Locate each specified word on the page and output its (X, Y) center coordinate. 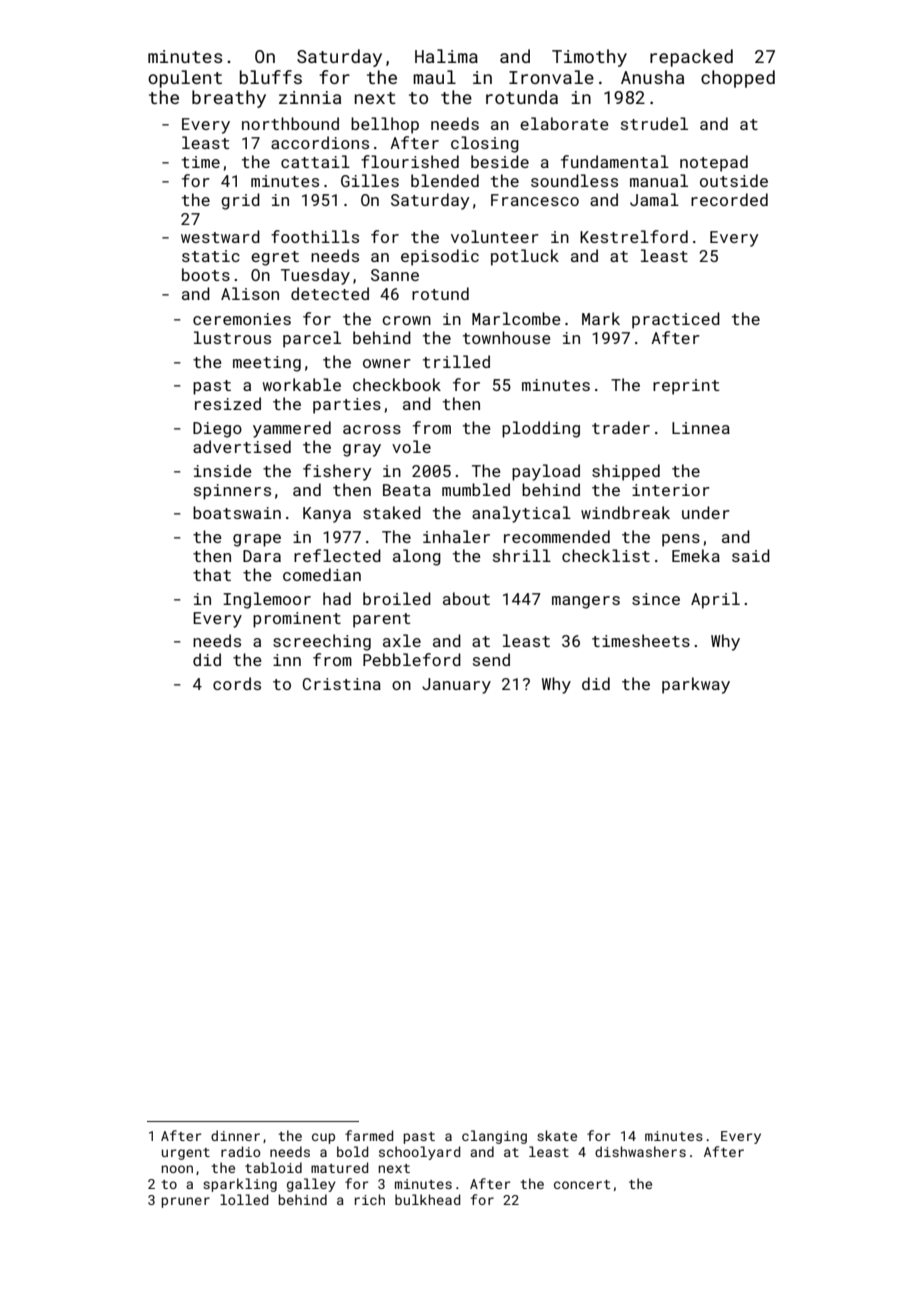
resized (228, 403)
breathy (229, 99)
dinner (235, 1135)
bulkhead (427, 1199)
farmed (369, 1135)
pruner (185, 1202)
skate (557, 1135)
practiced (676, 320)
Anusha (652, 77)
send (491, 659)
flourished (410, 161)
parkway (696, 685)
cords (237, 683)
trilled (456, 361)
